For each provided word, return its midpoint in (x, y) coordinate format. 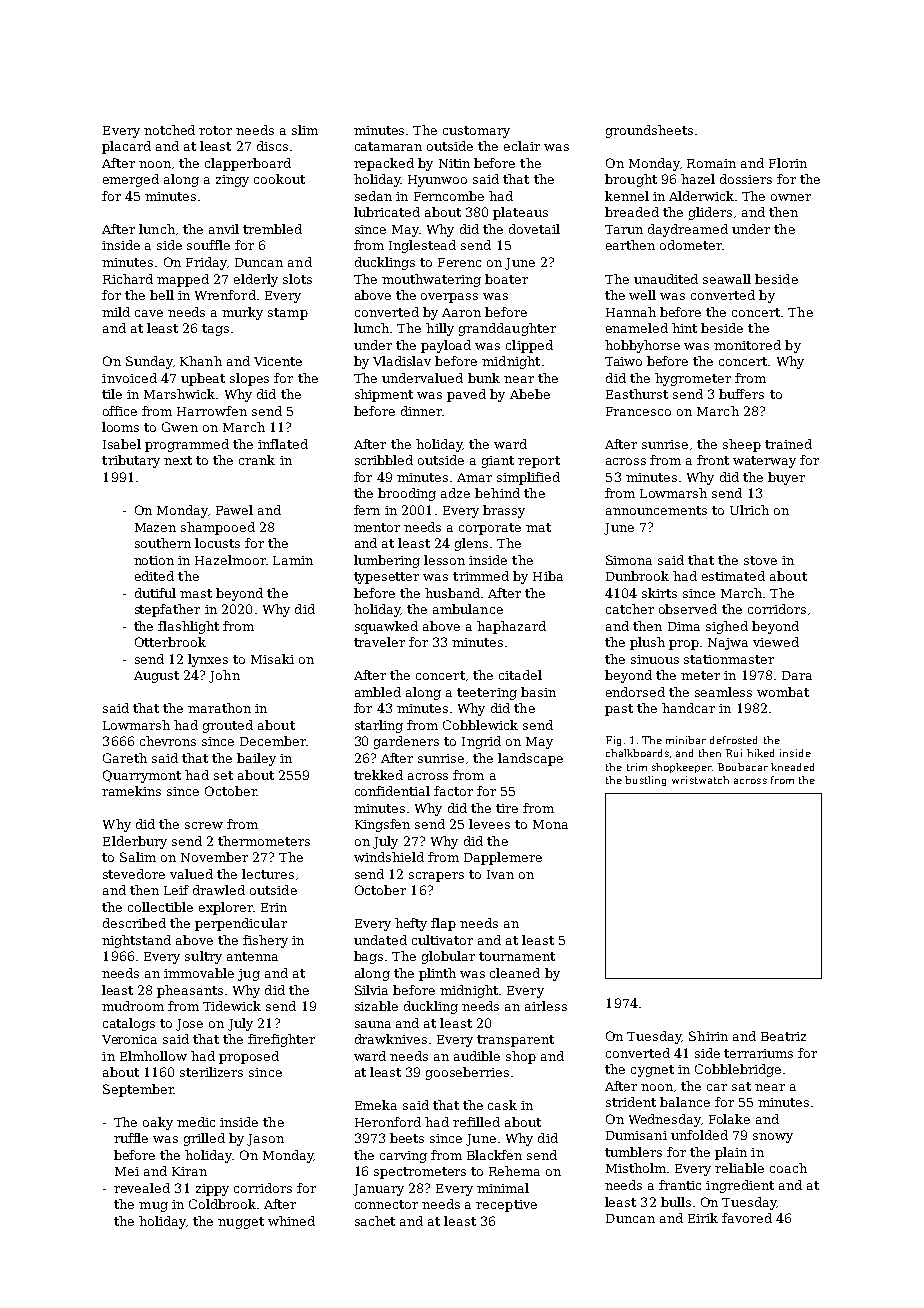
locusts (217, 543)
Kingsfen (382, 825)
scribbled (384, 460)
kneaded (792, 767)
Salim (138, 857)
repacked (384, 164)
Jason (265, 1140)
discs (272, 146)
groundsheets (649, 131)
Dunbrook (637, 576)
